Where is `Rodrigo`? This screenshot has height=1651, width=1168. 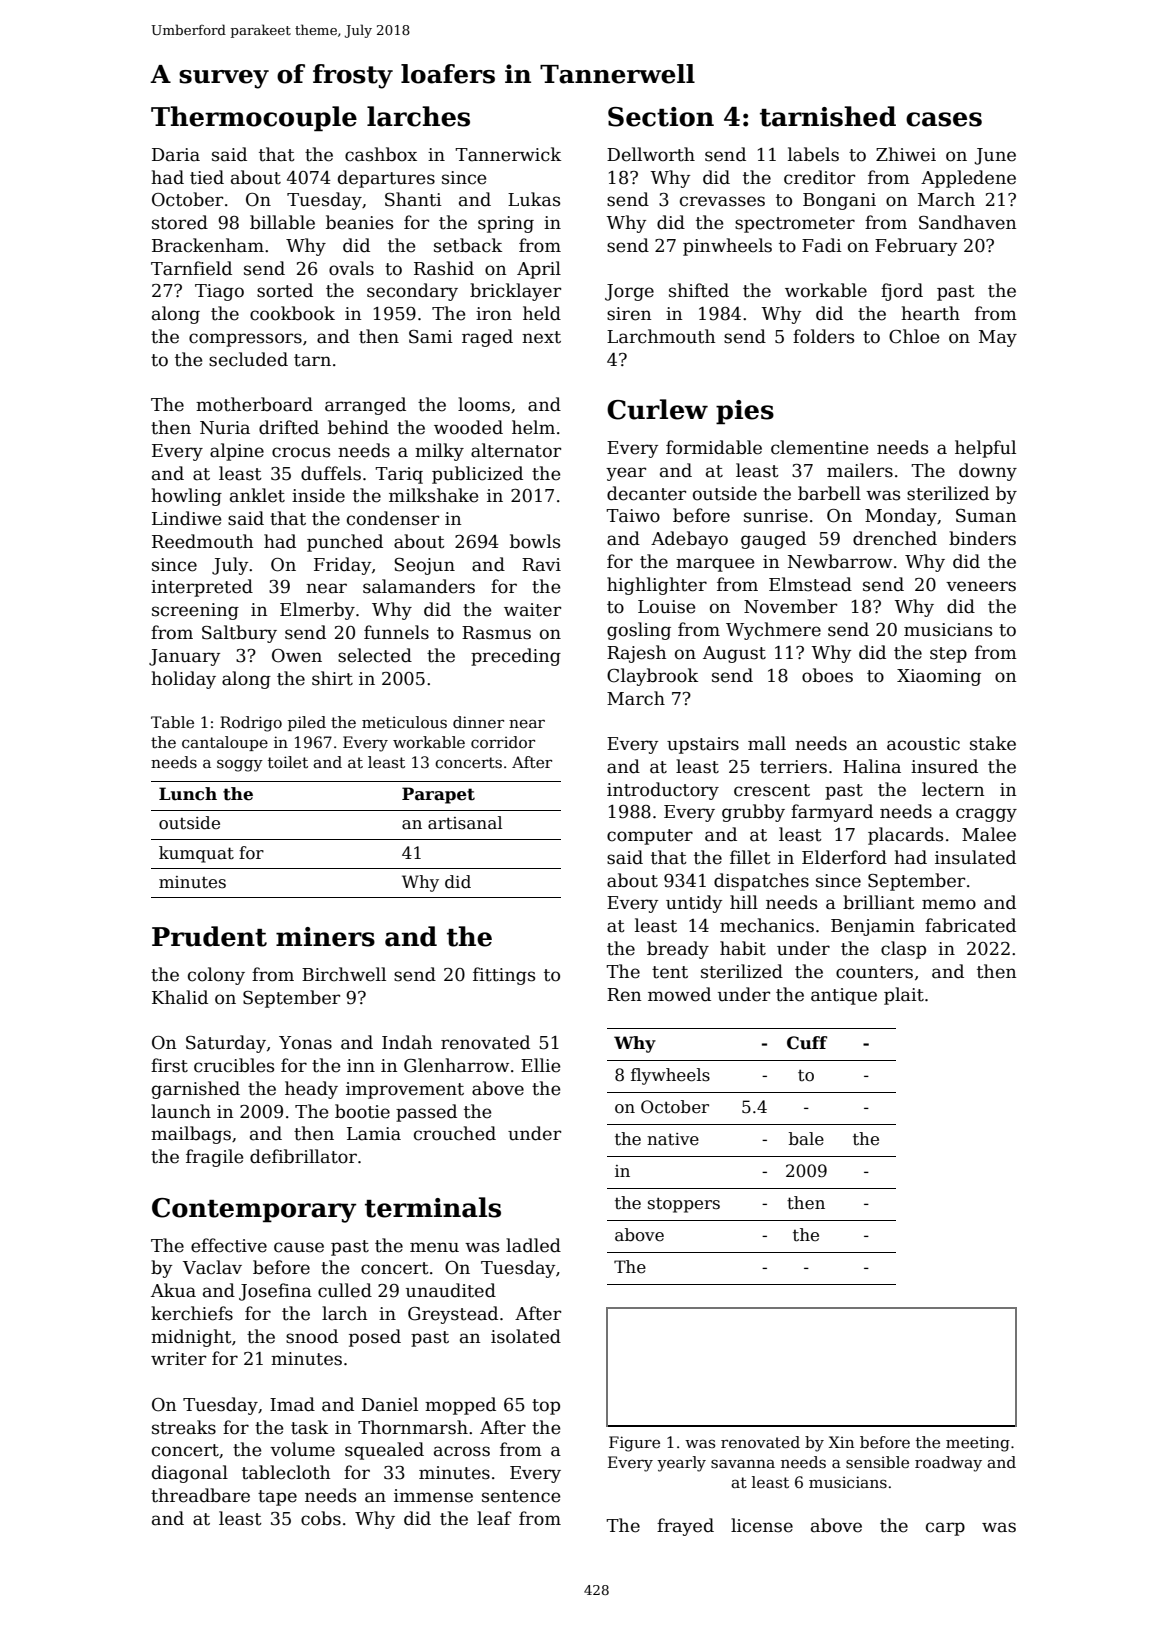
Rodrigo is located at coordinates (251, 724).
